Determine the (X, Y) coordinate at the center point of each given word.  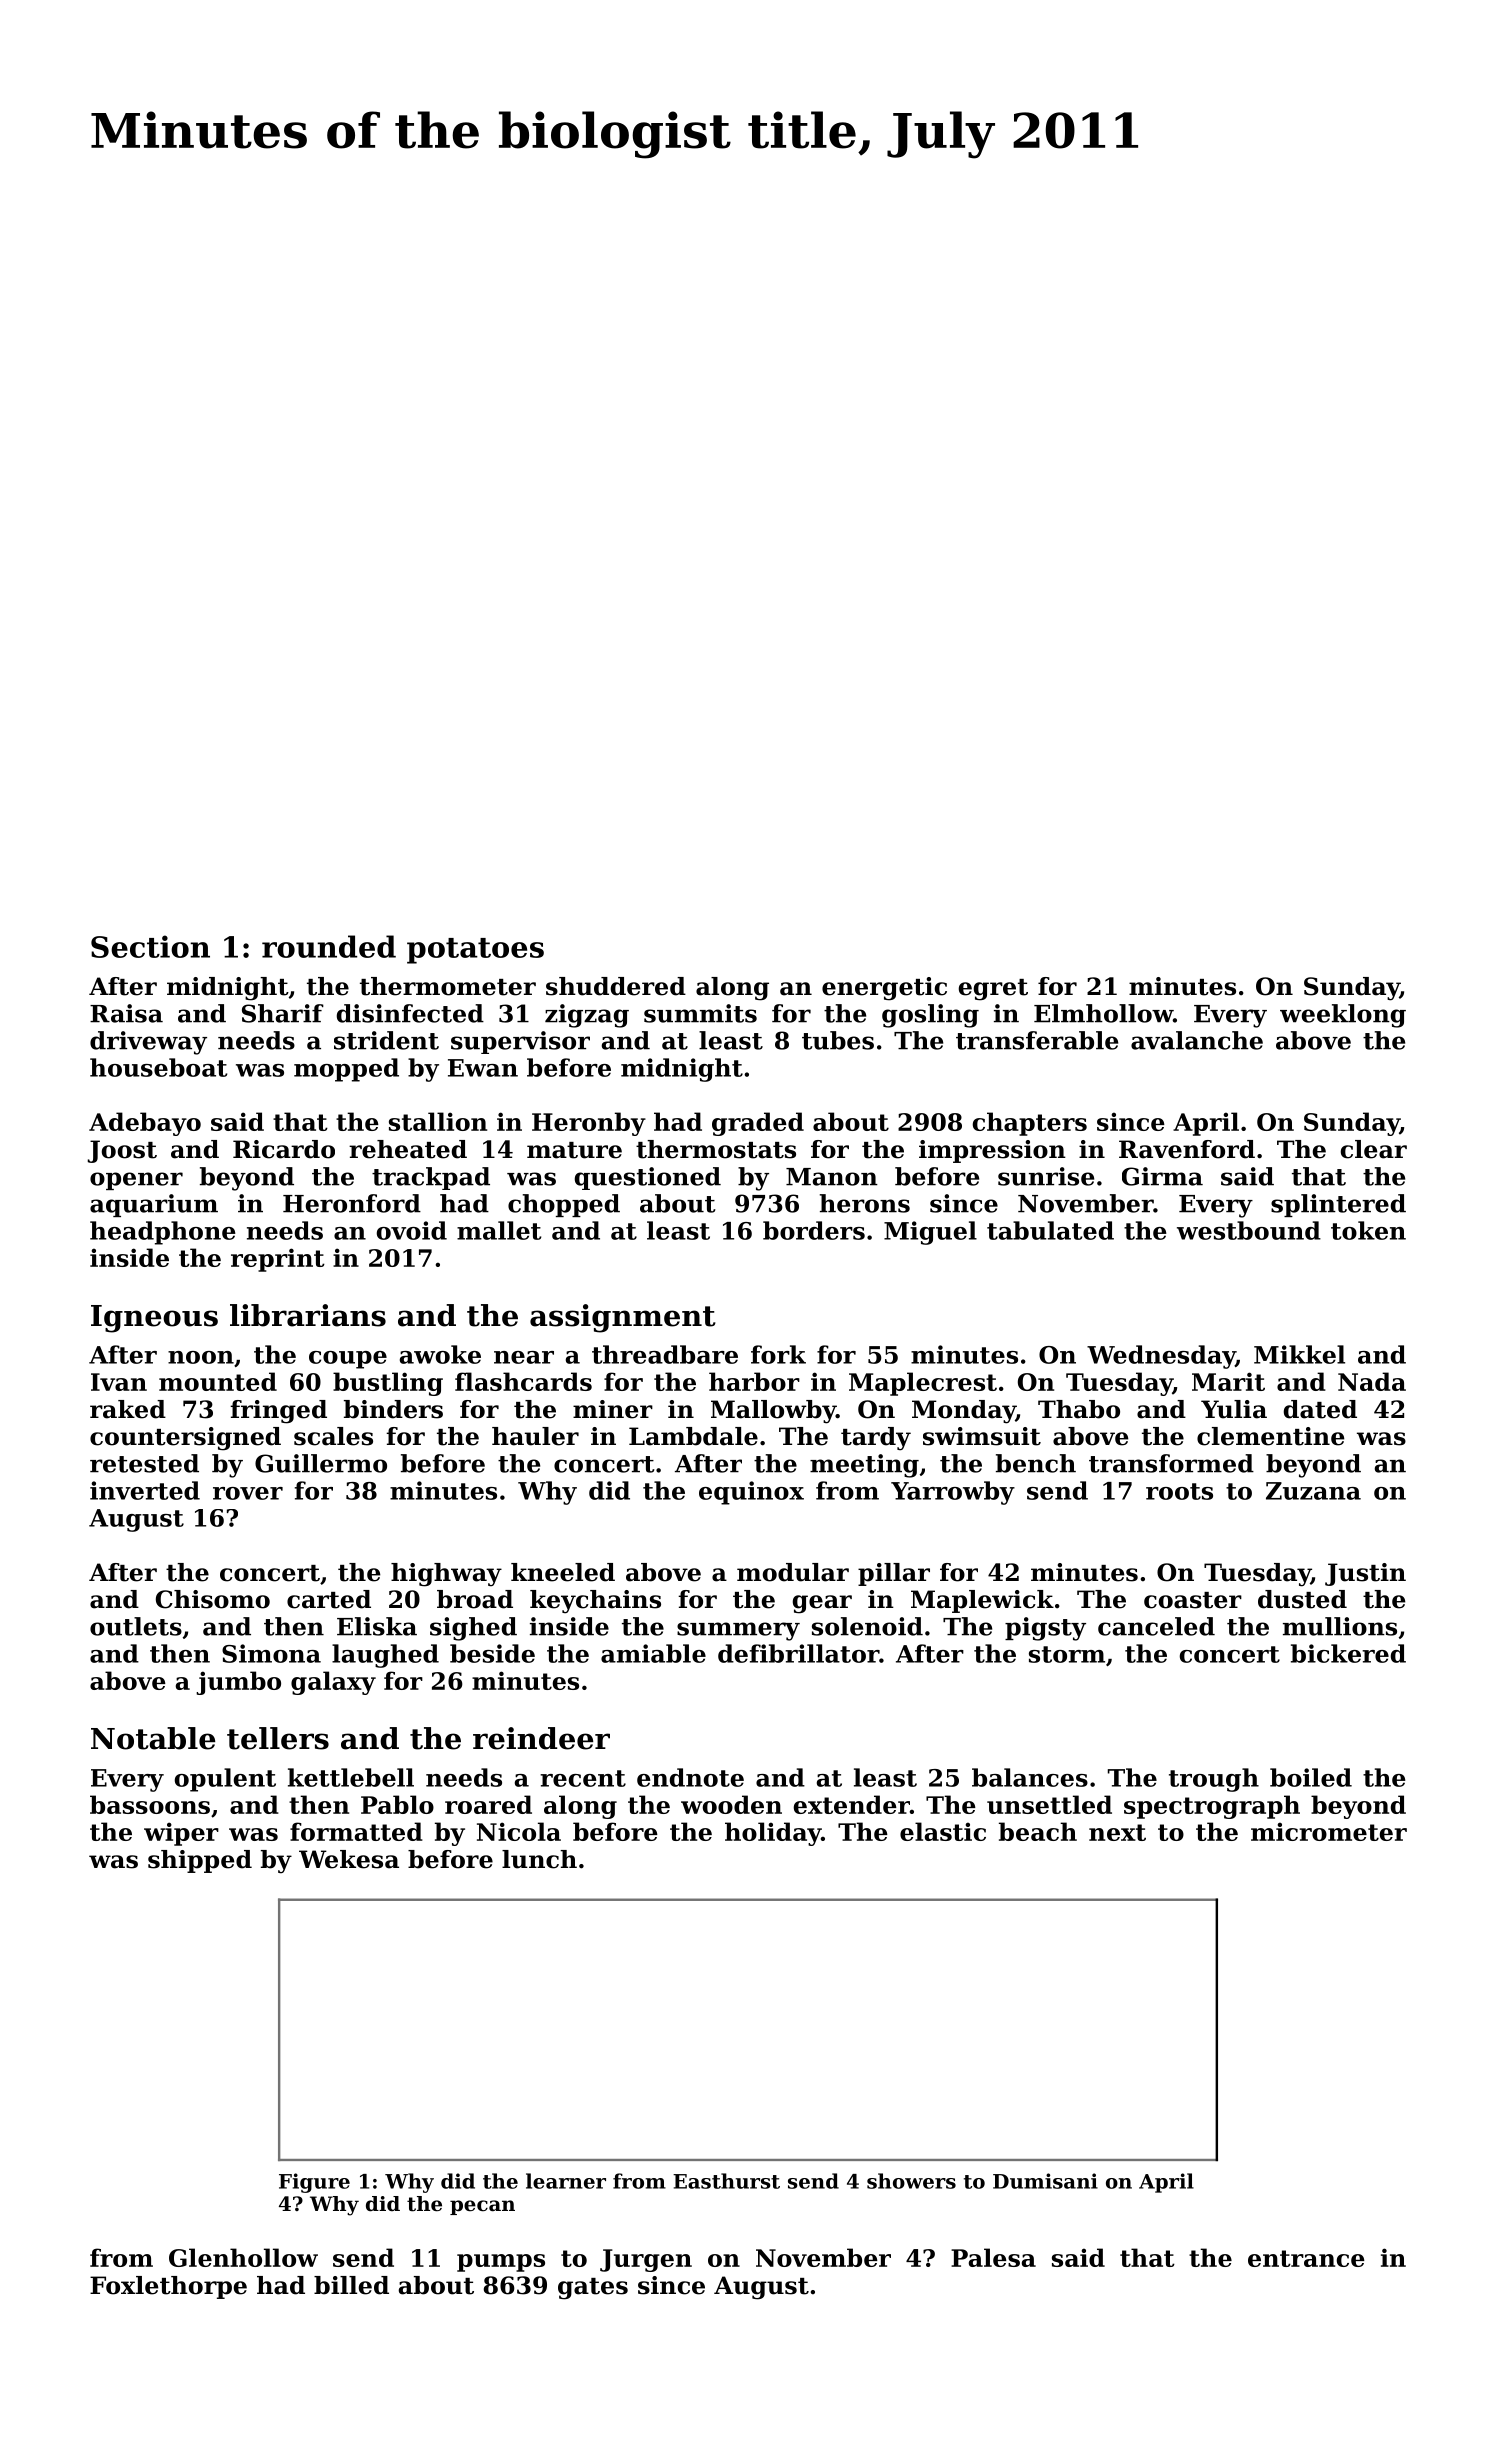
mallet (499, 1230)
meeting (864, 1466)
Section (150, 946)
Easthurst (726, 2181)
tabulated (1050, 1230)
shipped (200, 1861)
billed (351, 2285)
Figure (314, 2183)
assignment (623, 1318)
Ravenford (1187, 1149)
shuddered (616, 986)
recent (583, 1778)
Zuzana (1313, 1491)
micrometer (1329, 1831)
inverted (145, 1490)
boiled (1311, 1777)
